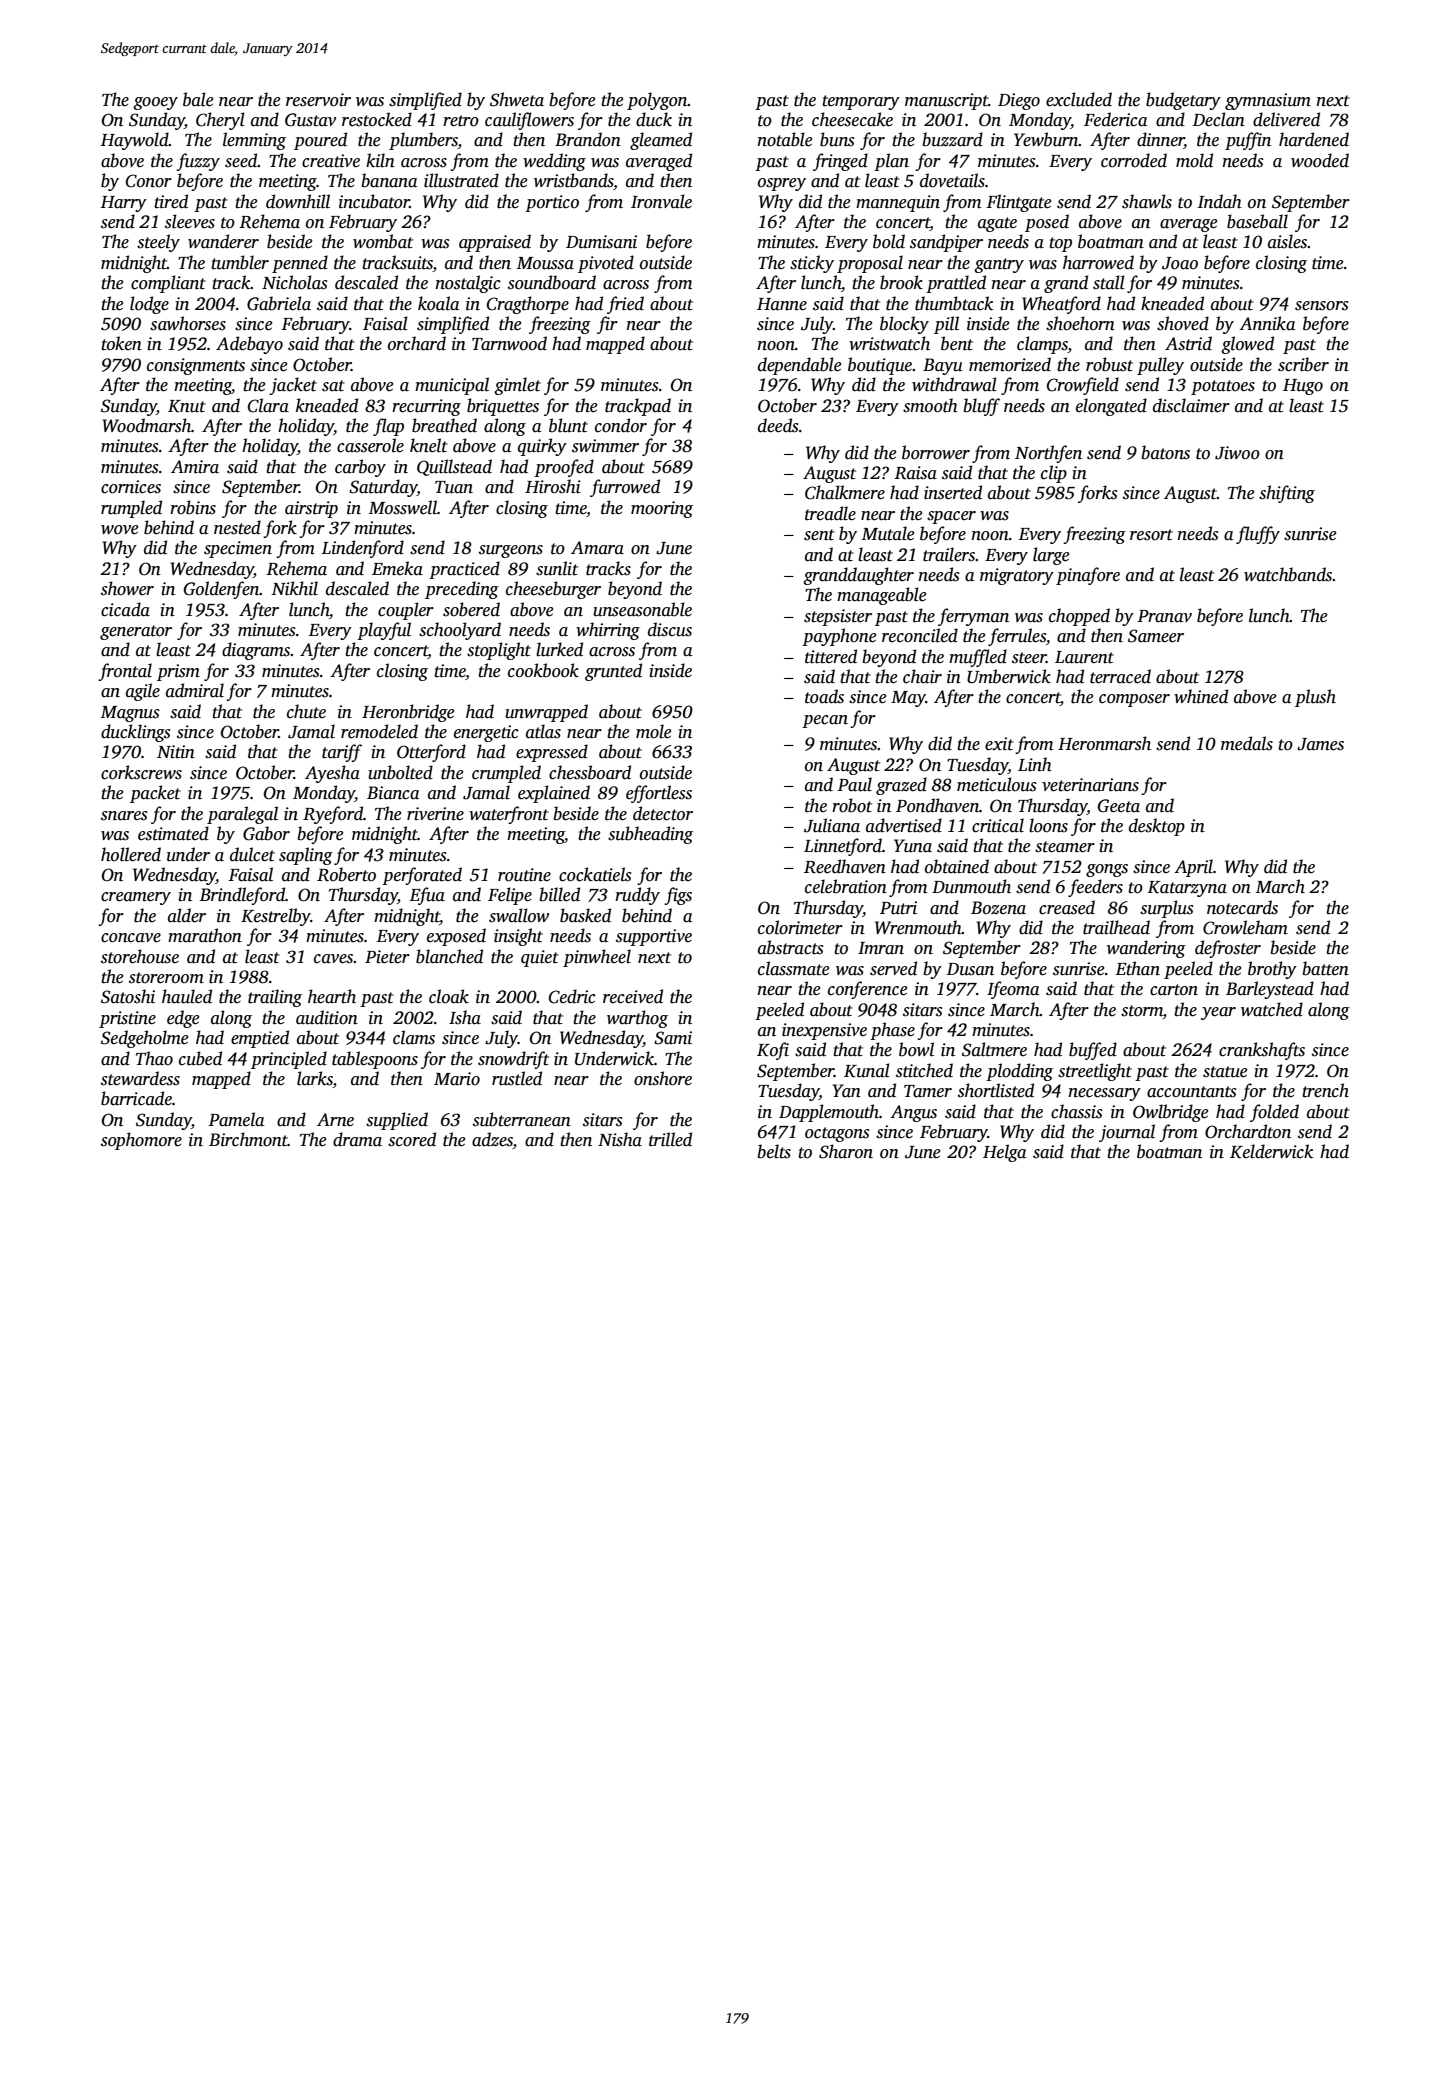 This screenshot has width=1450, height=2100. Describe the element at coordinates (601, 242) in the screenshot. I see `Dumisani` at that location.
